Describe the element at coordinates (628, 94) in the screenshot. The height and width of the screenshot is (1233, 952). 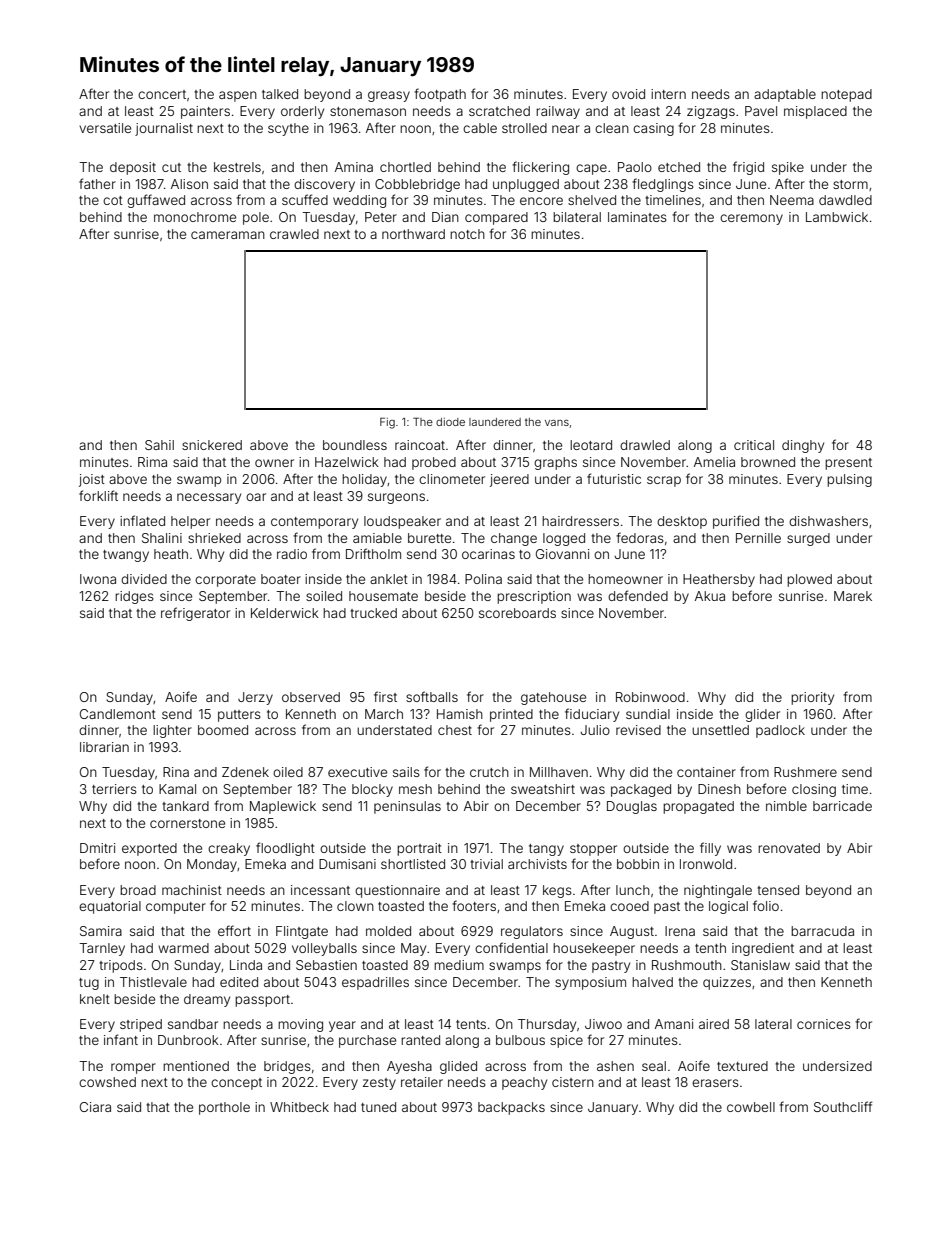
I see `ovoid` at that location.
